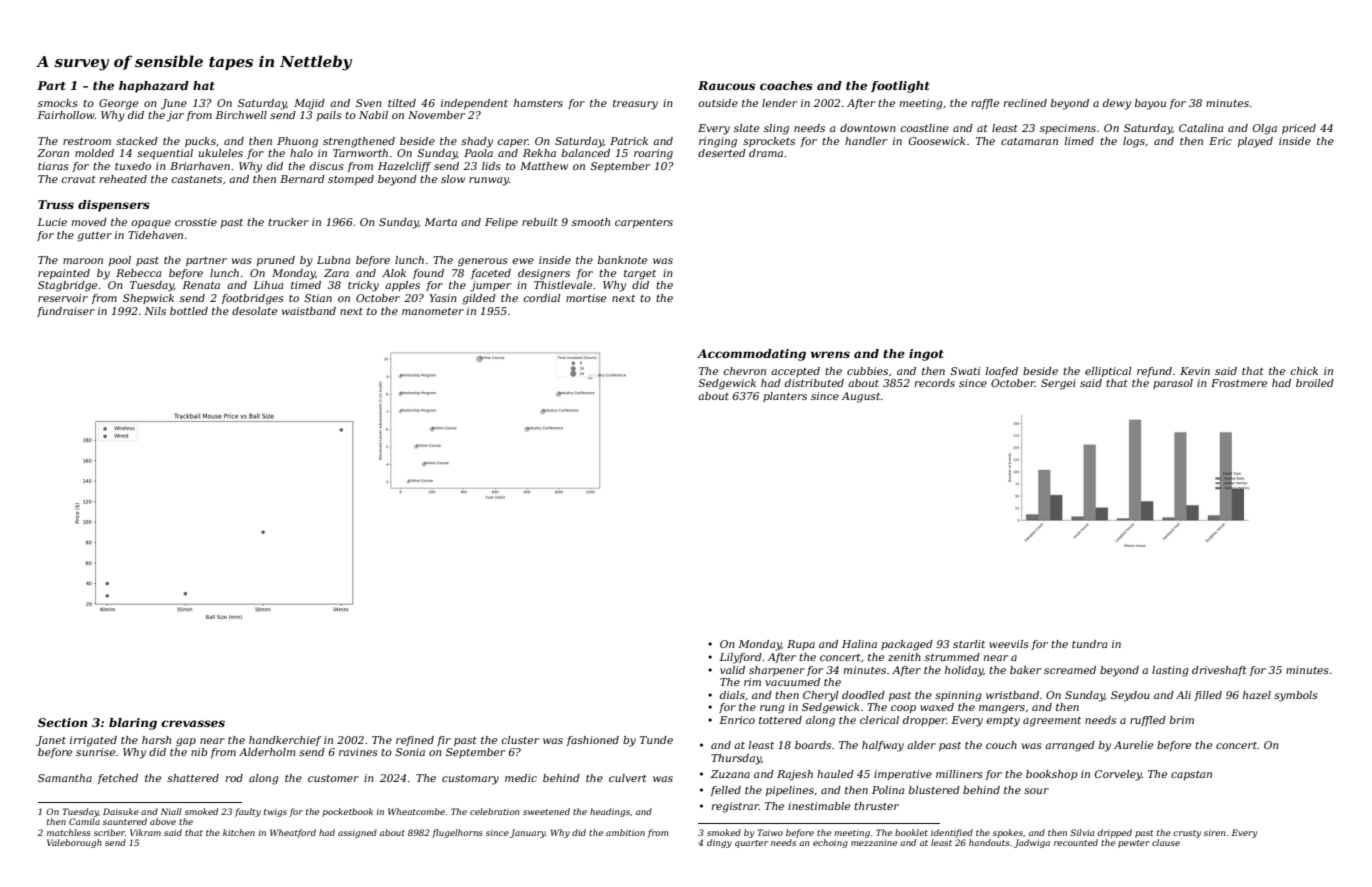 The width and height of the document is (1372, 887). What do you see at coordinates (309, 104) in the document?
I see `Majid` at bounding box center [309, 104].
